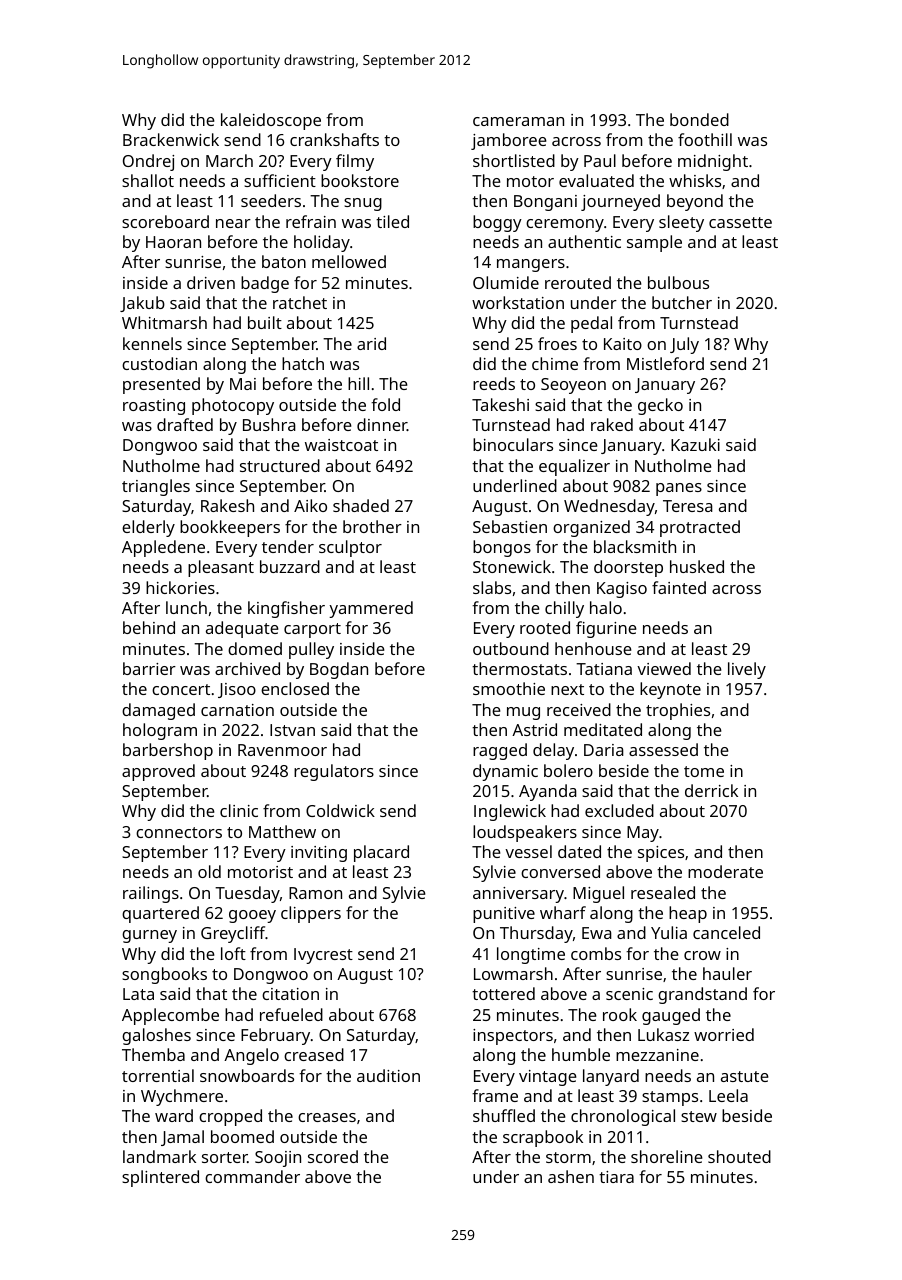 This page has height=1280, width=902. Describe the element at coordinates (233, 934) in the page. I see `Greycliff` at that location.
